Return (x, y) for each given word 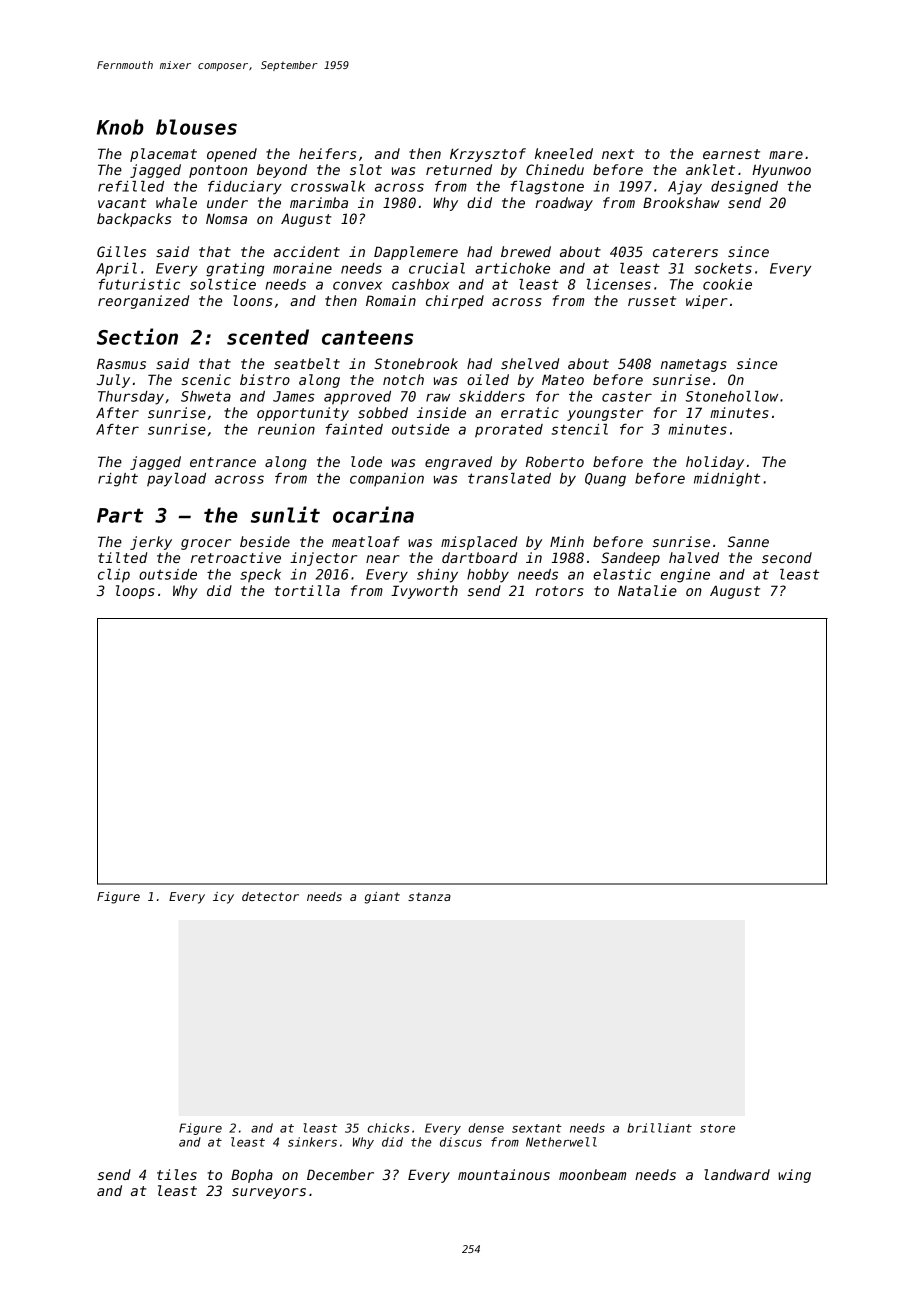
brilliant (659, 1128)
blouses (196, 127)
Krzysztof (488, 155)
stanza (429, 896)
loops (135, 592)
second (787, 557)
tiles (177, 1174)
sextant (537, 1128)
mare (786, 155)
